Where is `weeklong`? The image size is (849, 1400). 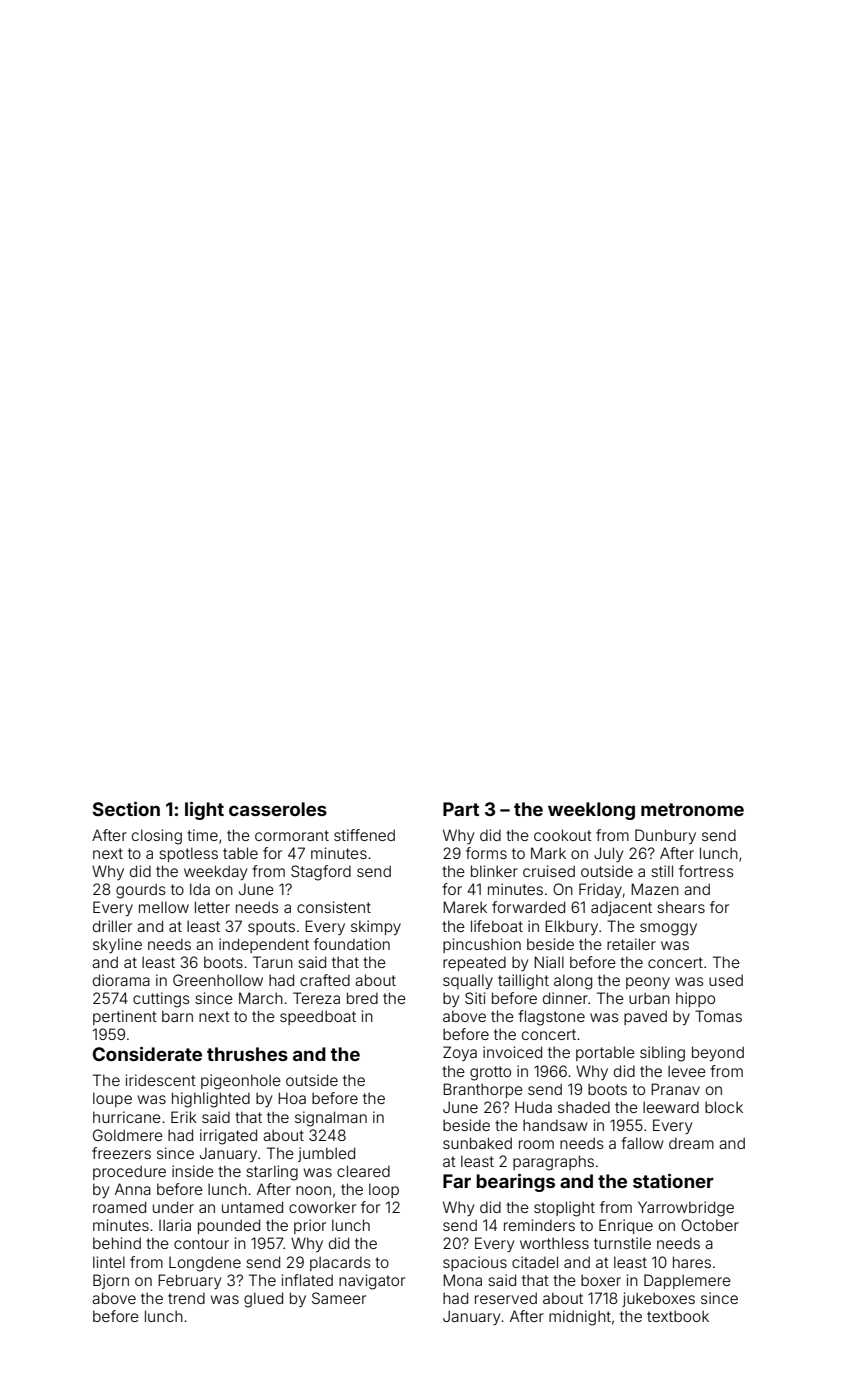
weeklong is located at coordinates (591, 811).
